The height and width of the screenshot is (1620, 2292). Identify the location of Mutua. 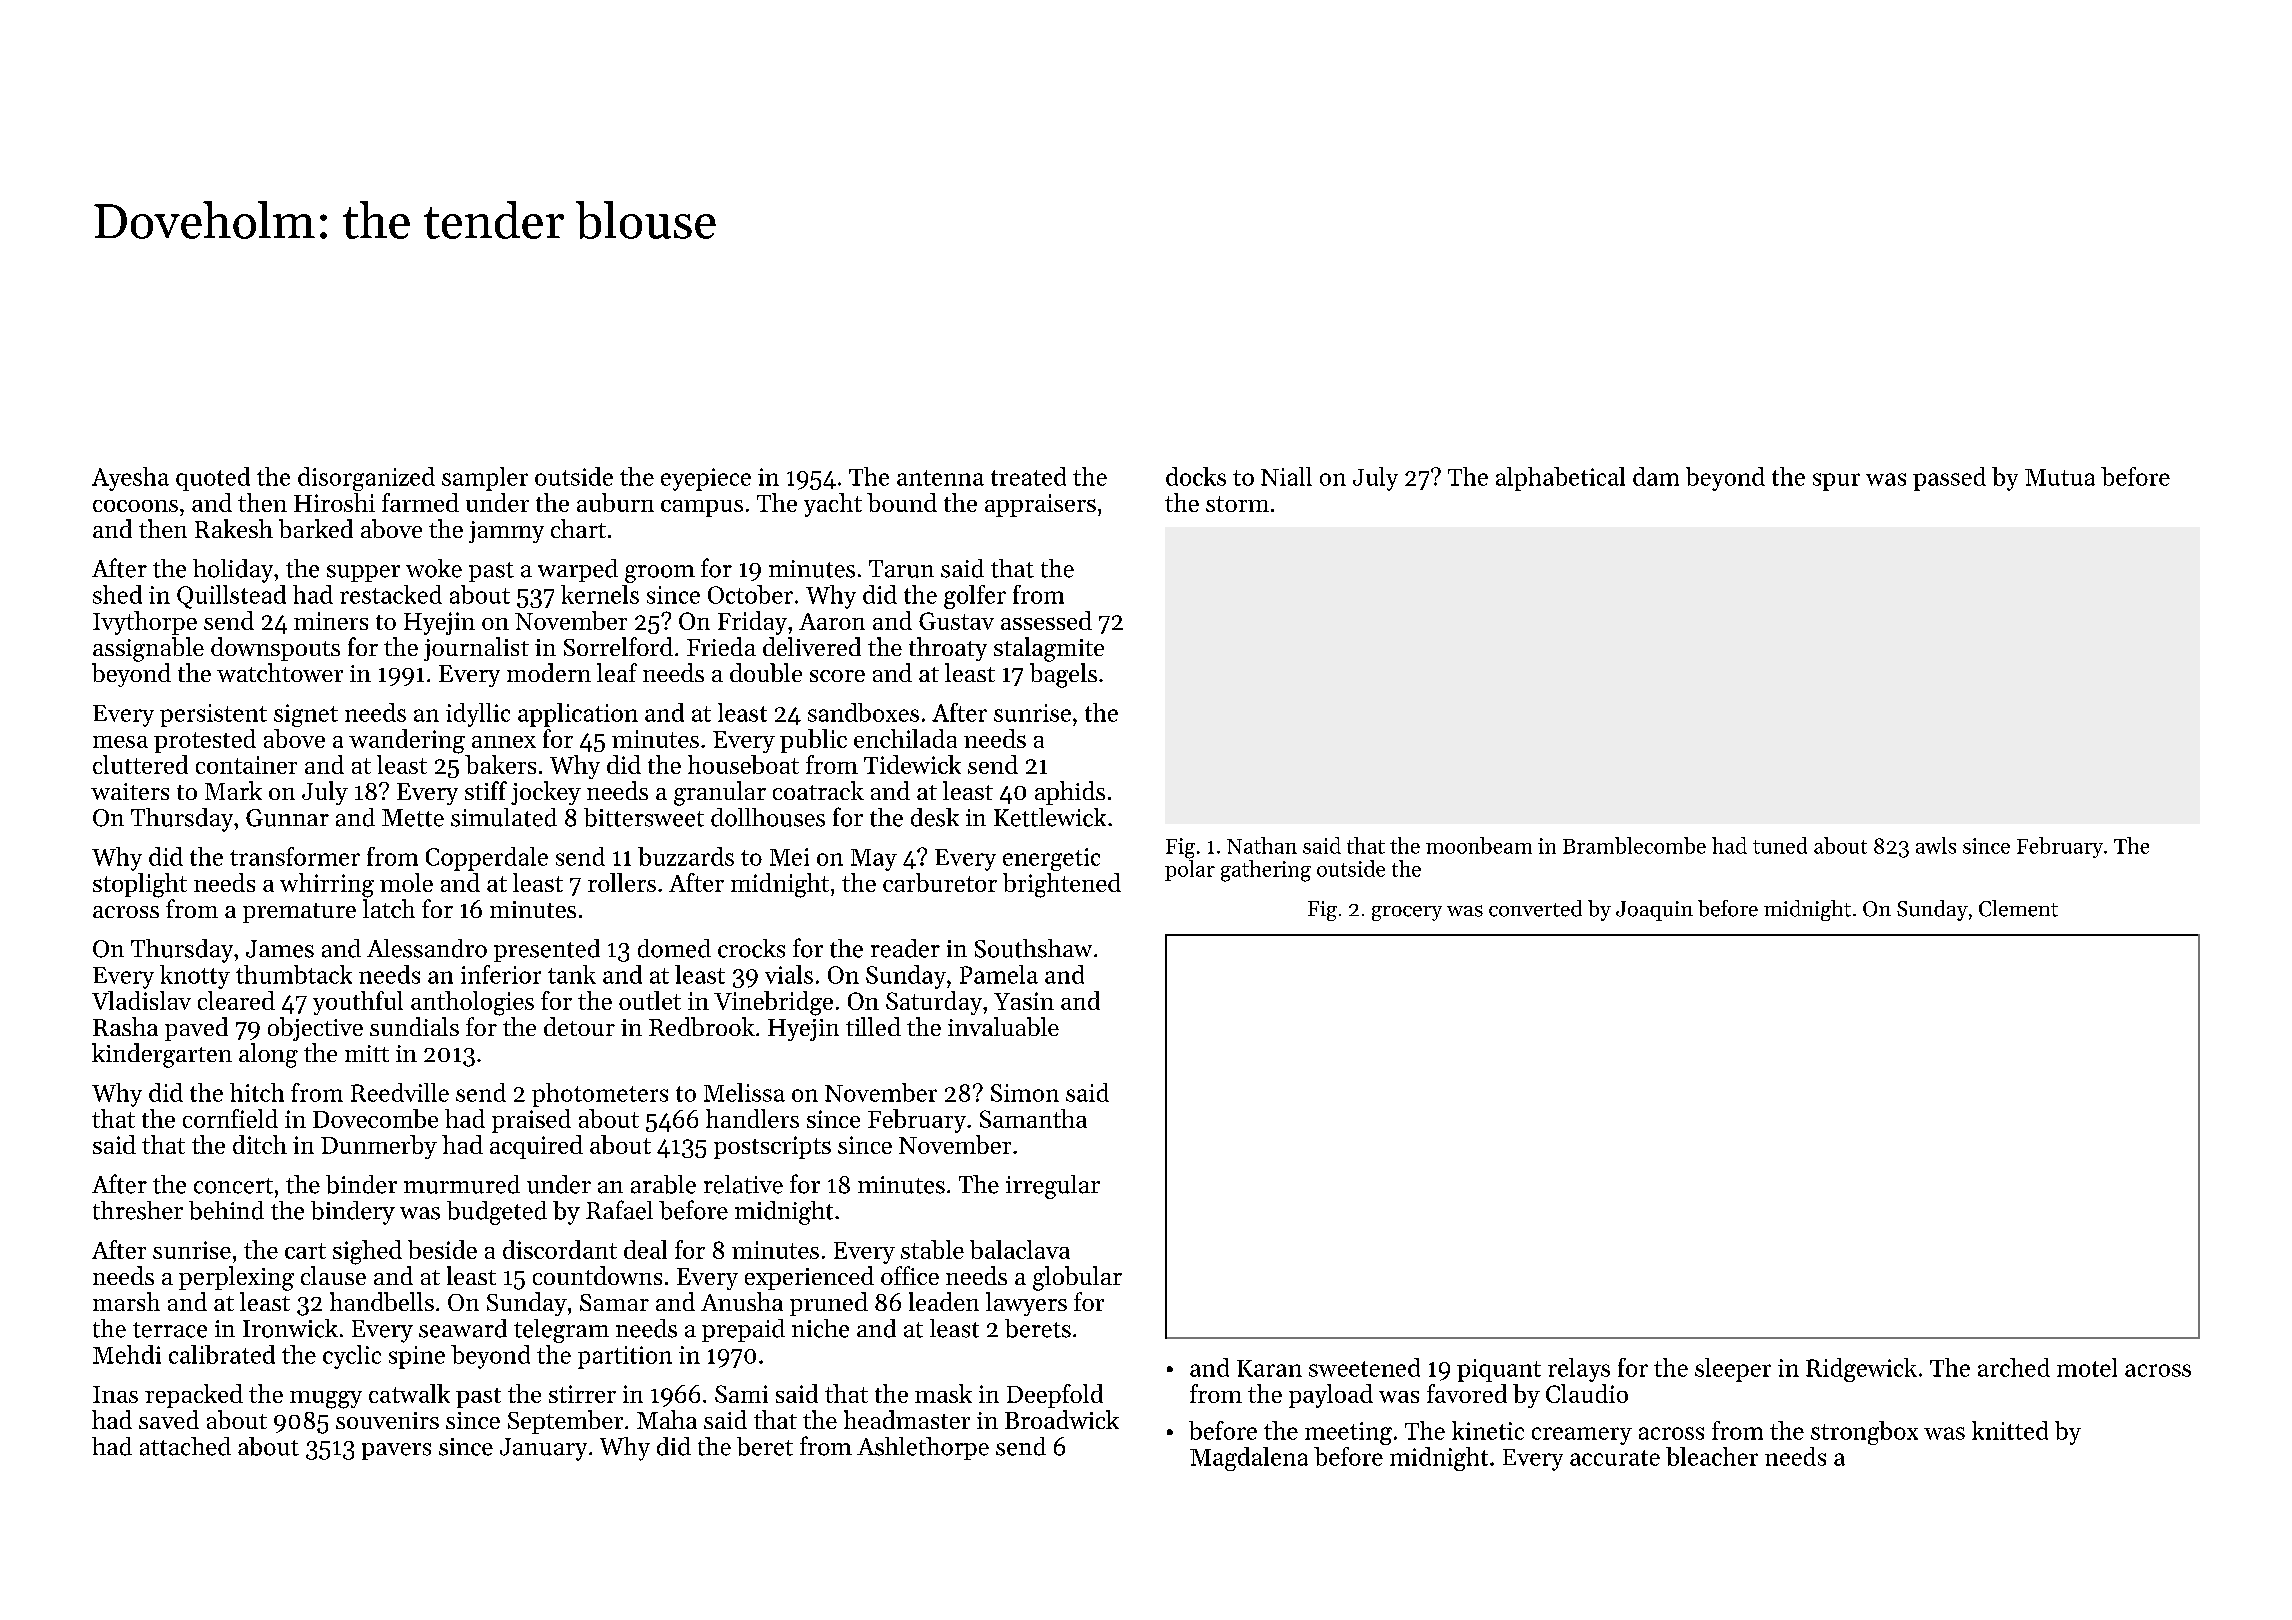
(2060, 477).
